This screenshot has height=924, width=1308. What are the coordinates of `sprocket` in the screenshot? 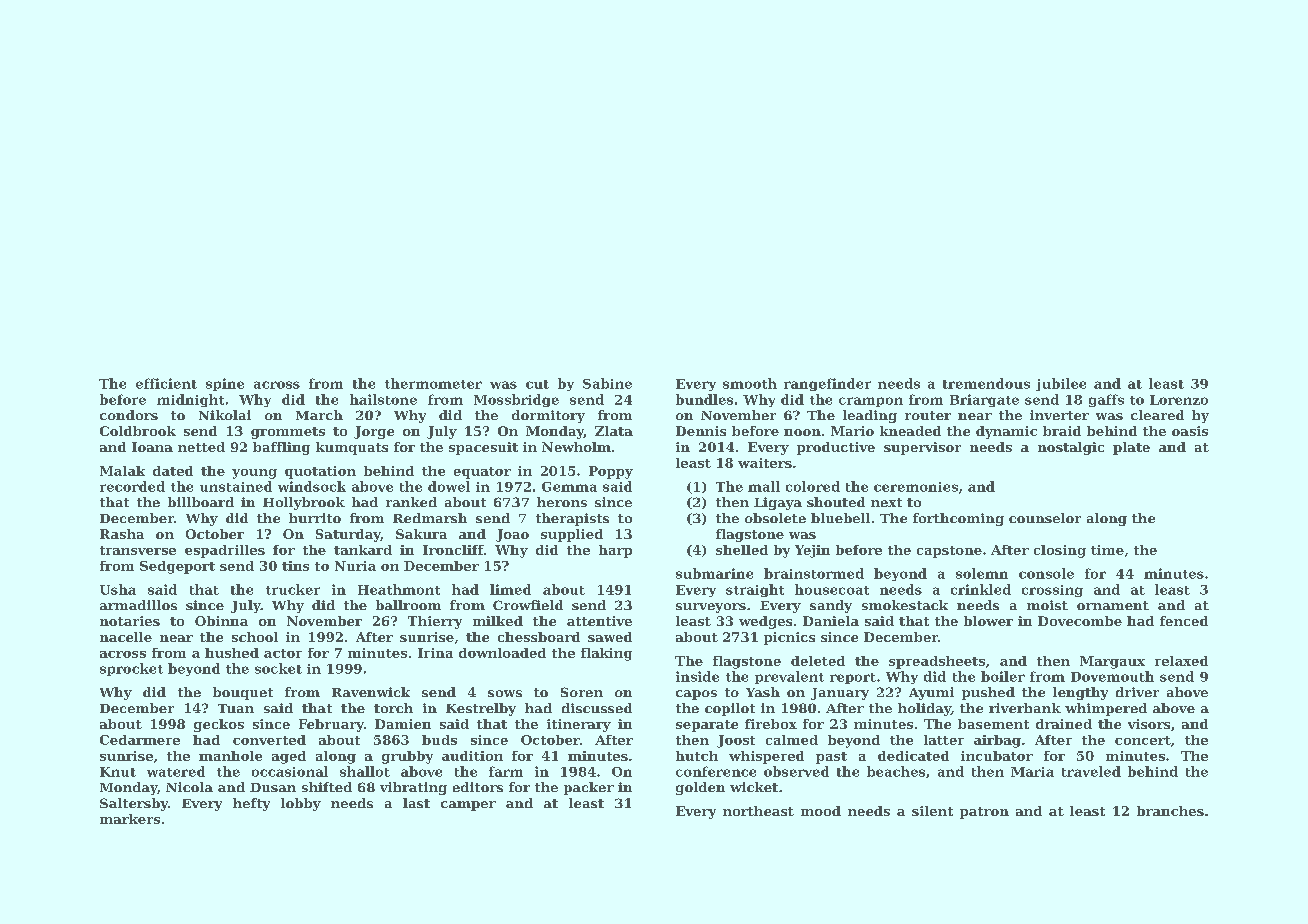 It's located at (131, 669).
